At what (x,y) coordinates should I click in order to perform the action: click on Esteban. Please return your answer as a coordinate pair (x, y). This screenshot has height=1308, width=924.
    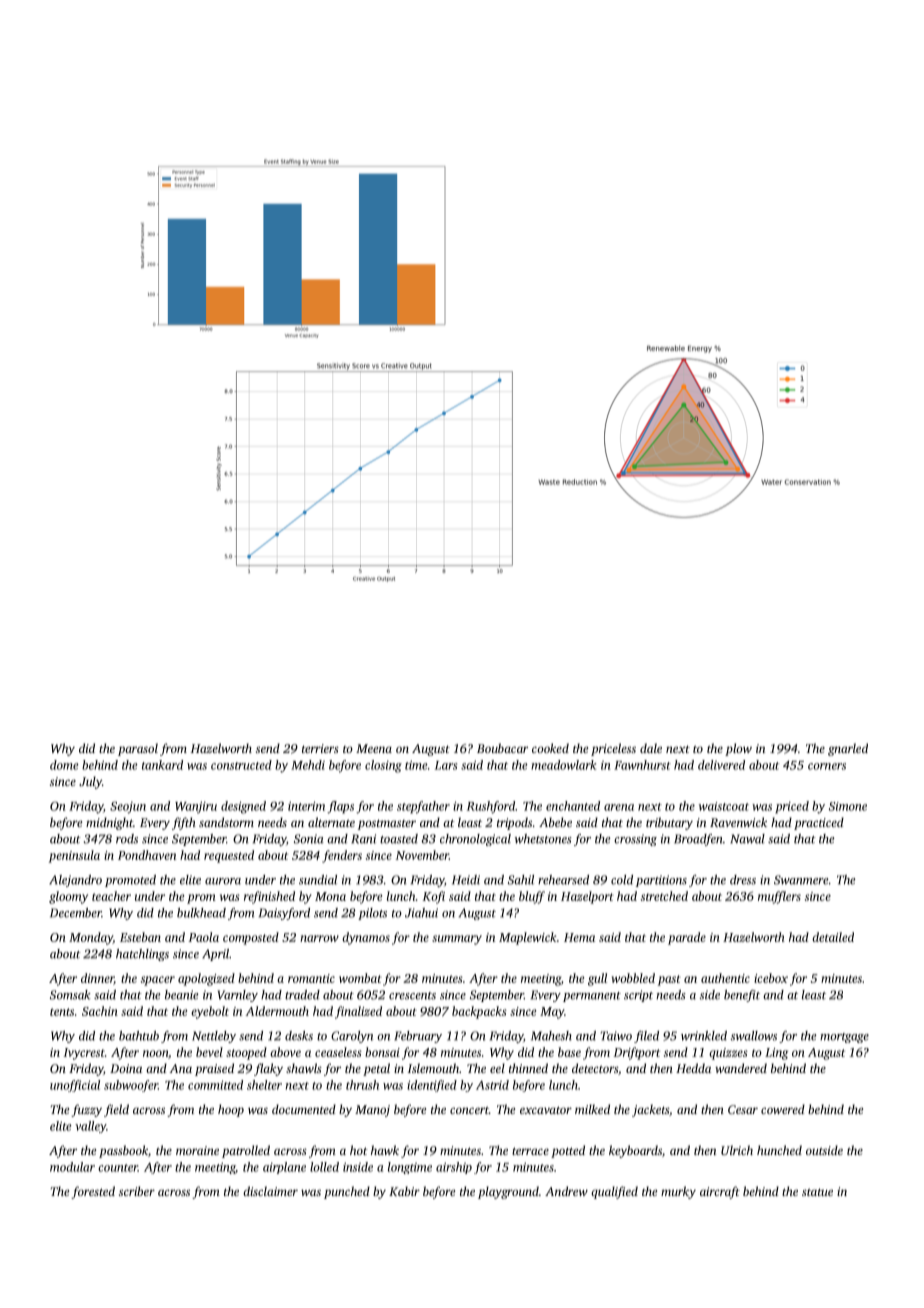
    Looking at the image, I should click on (140, 937).
